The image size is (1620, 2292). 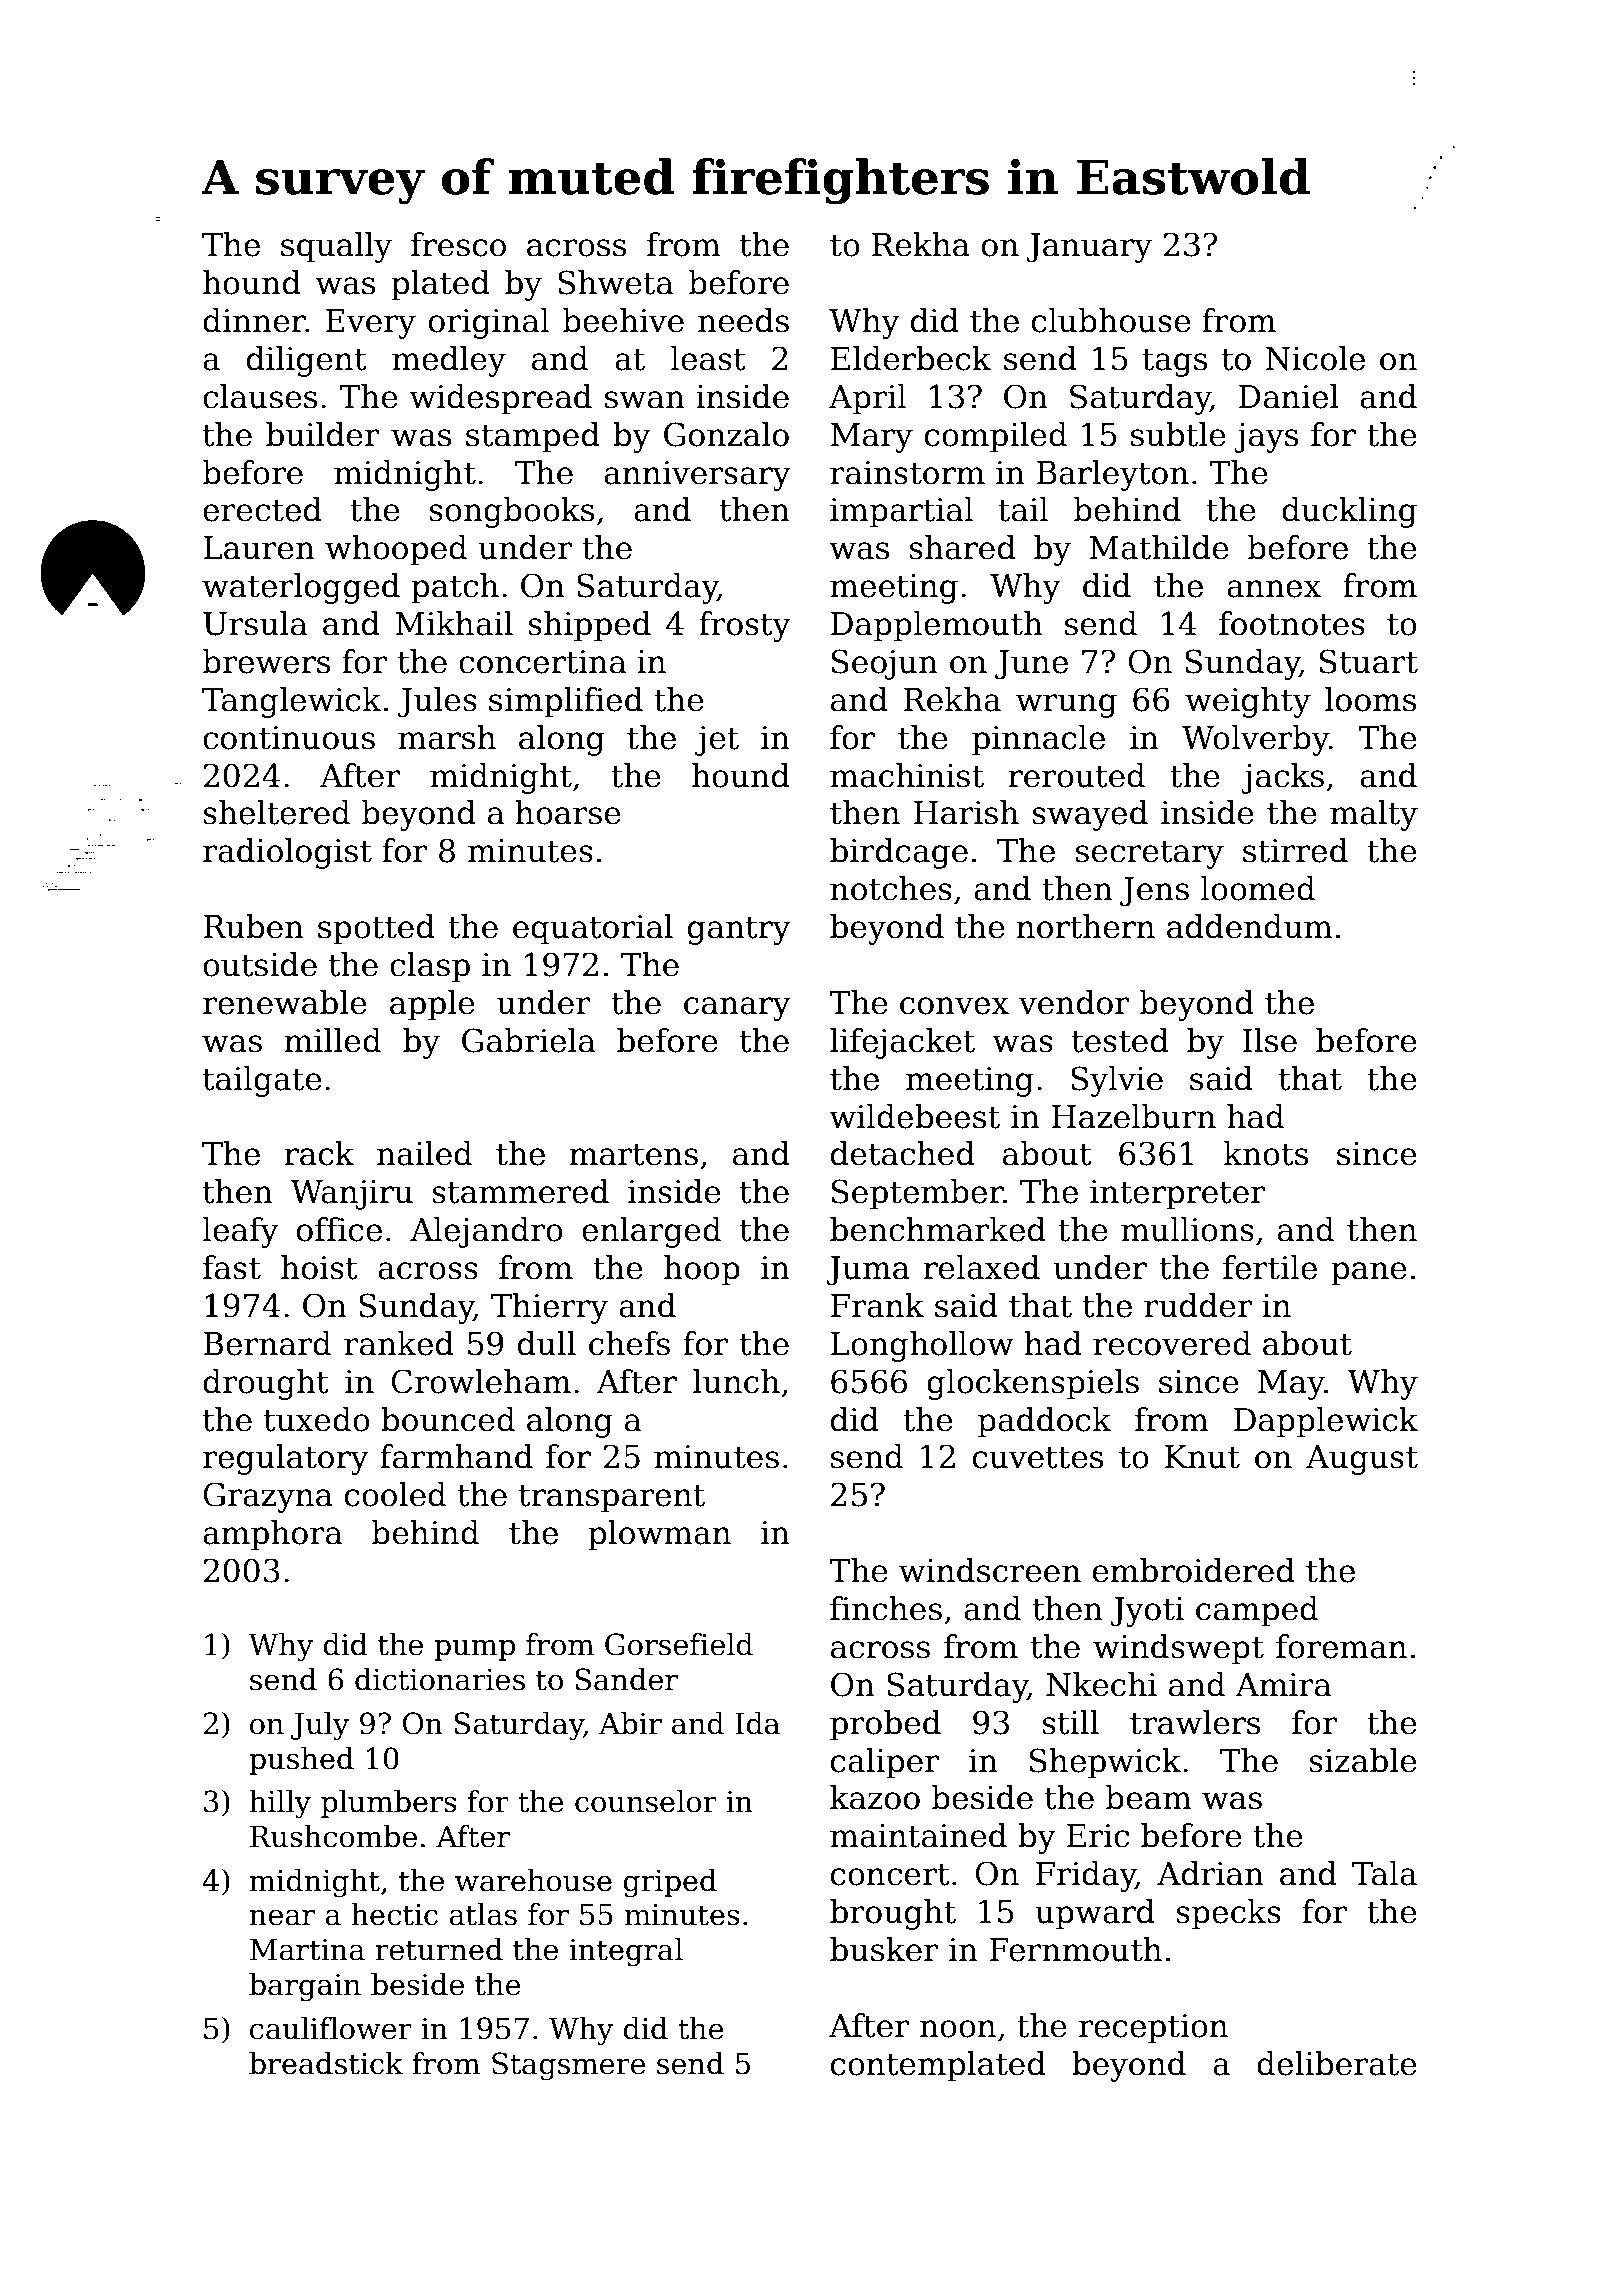 I want to click on knots, so click(x=1266, y=1153).
